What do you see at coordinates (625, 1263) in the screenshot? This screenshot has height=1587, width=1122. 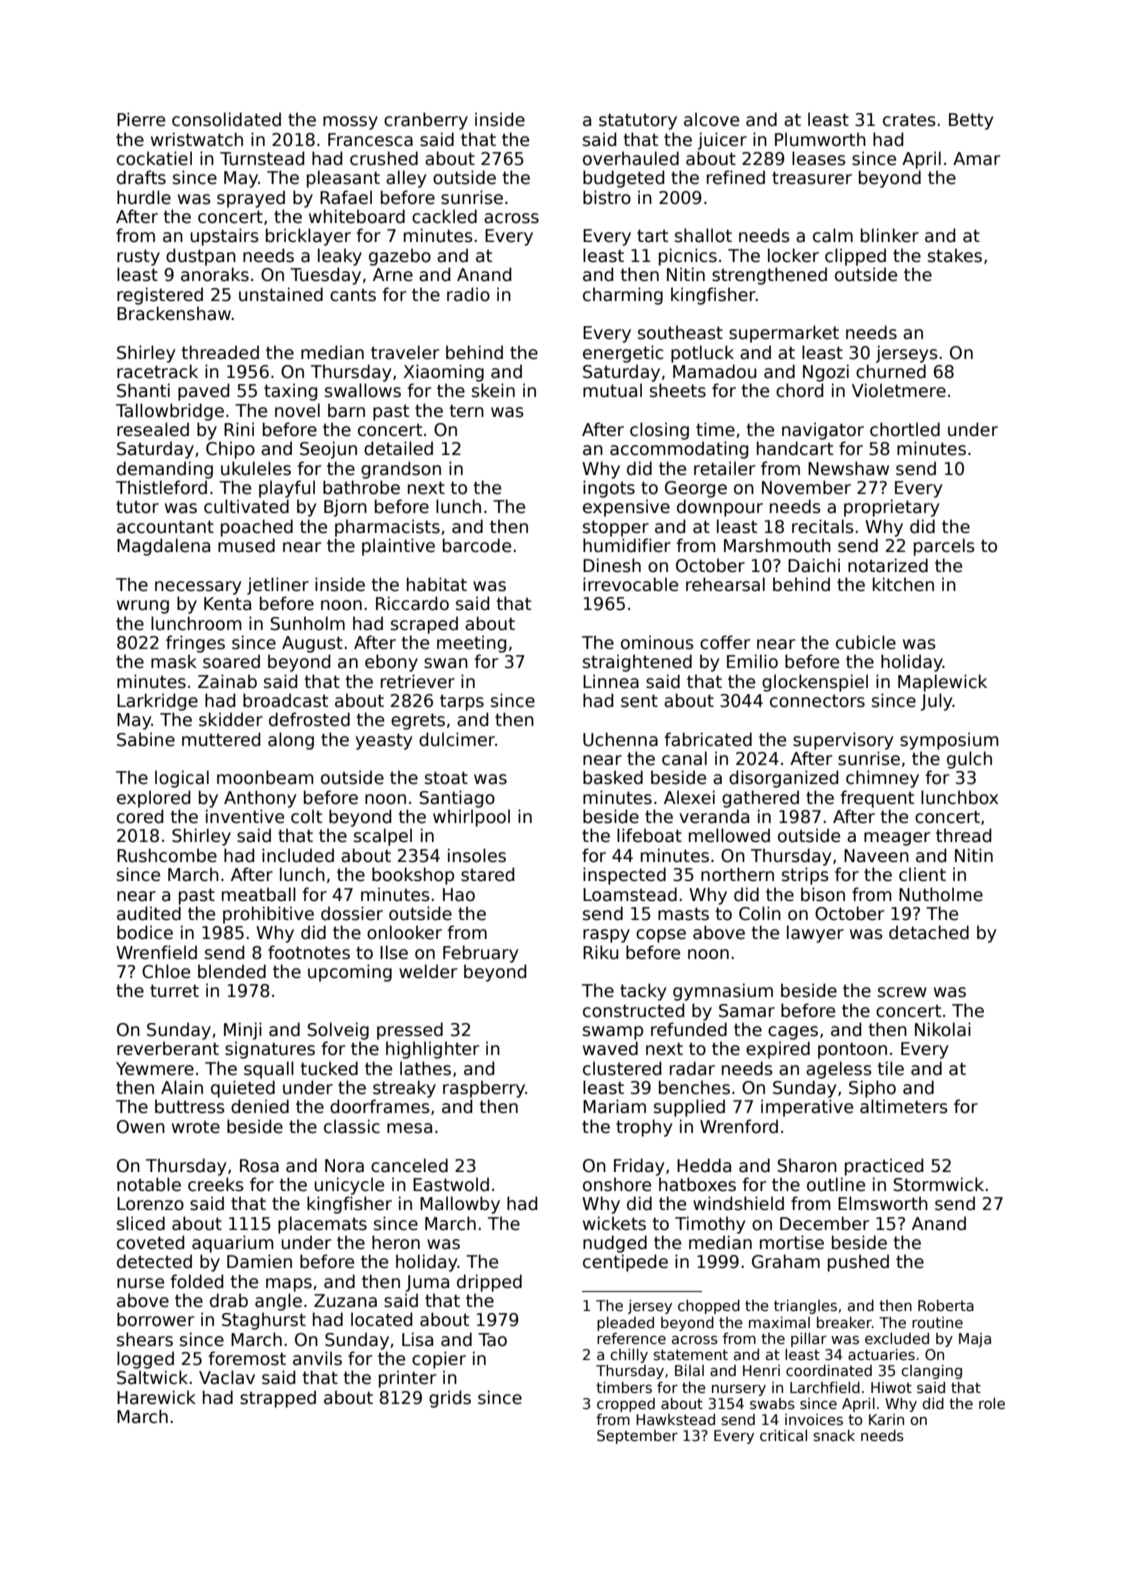 I see `centipede` at bounding box center [625, 1263].
